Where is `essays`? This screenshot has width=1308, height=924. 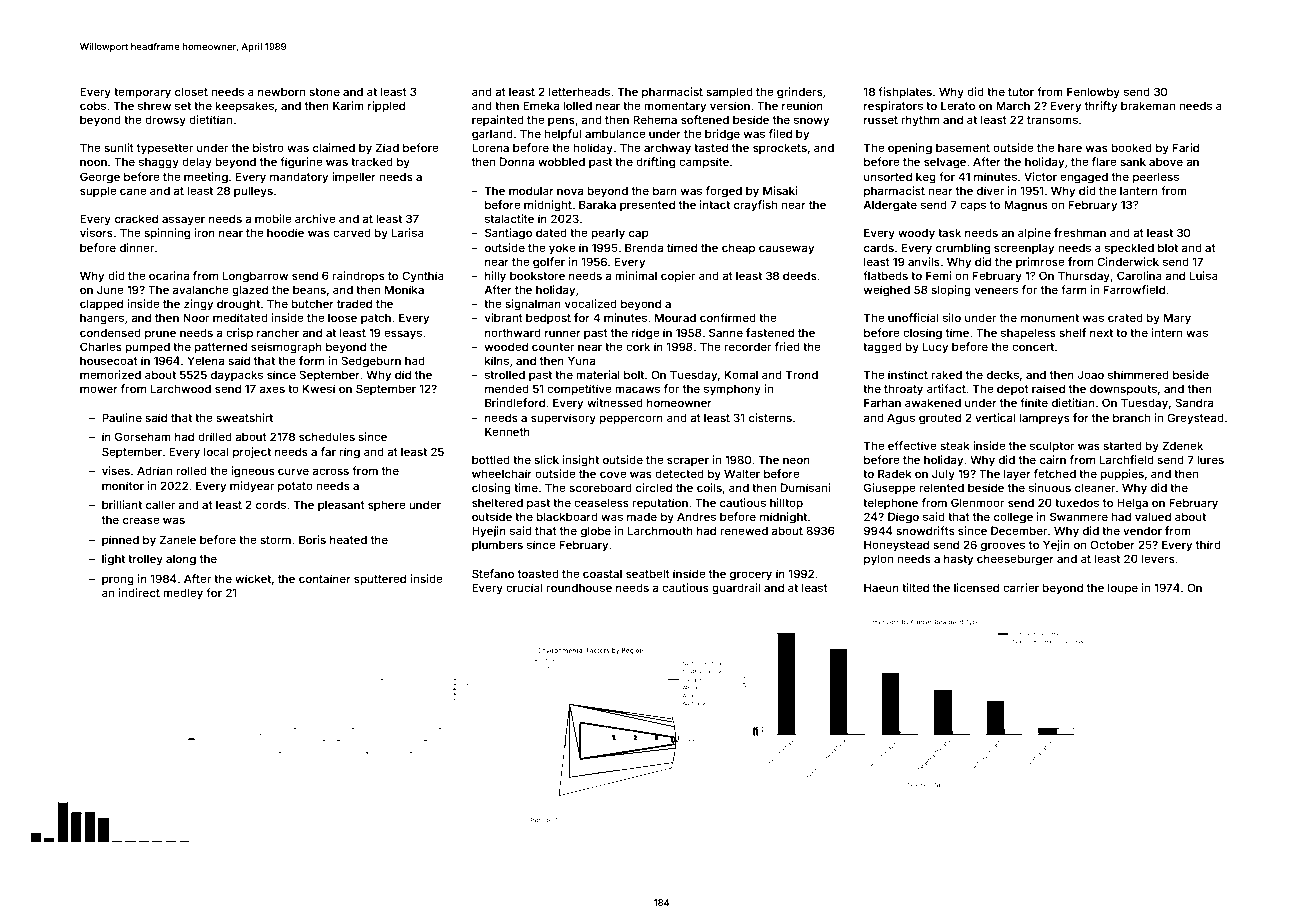
essays is located at coordinates (403, 335).
